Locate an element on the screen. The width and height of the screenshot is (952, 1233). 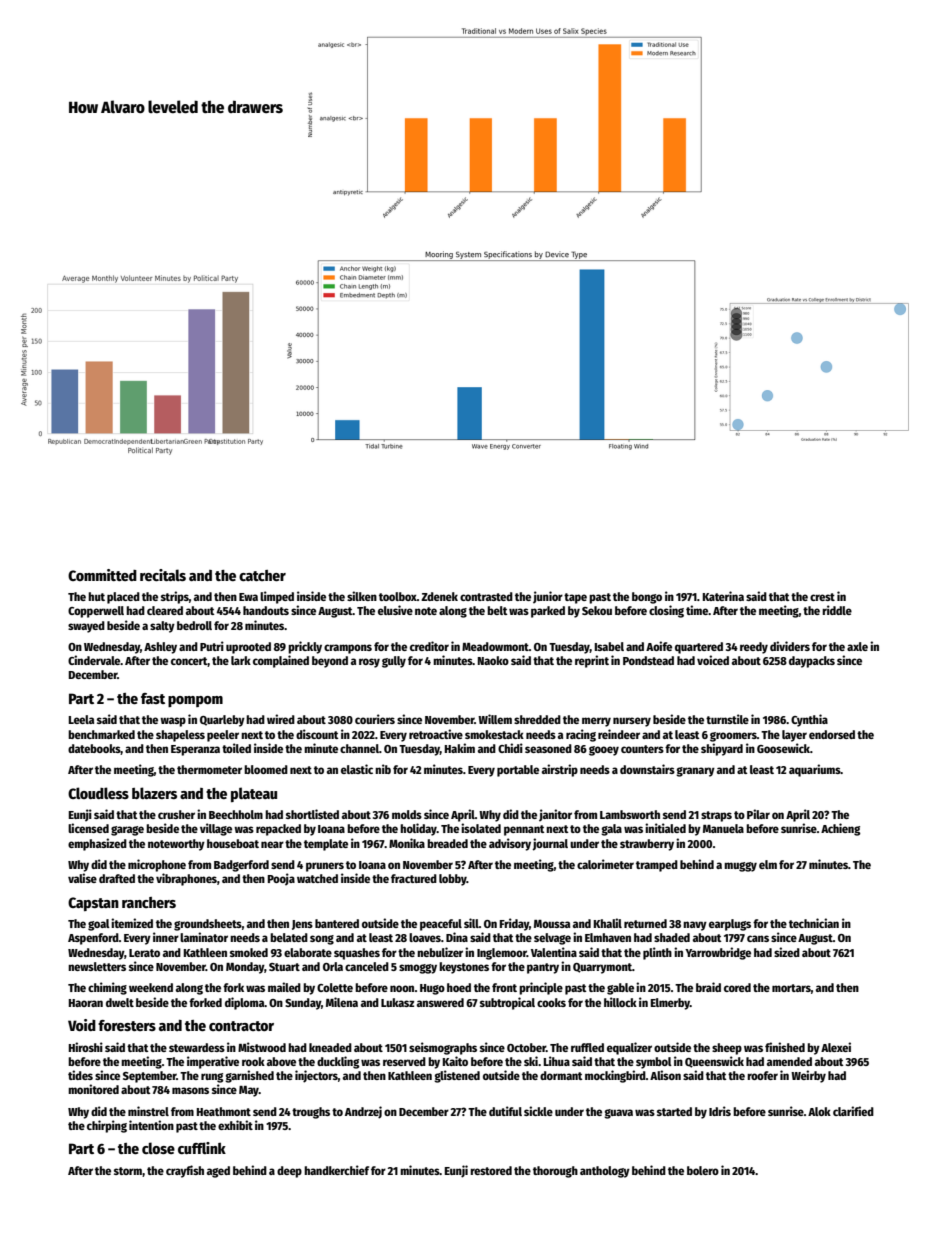
Katerina is located at coordinates (723, 596).
